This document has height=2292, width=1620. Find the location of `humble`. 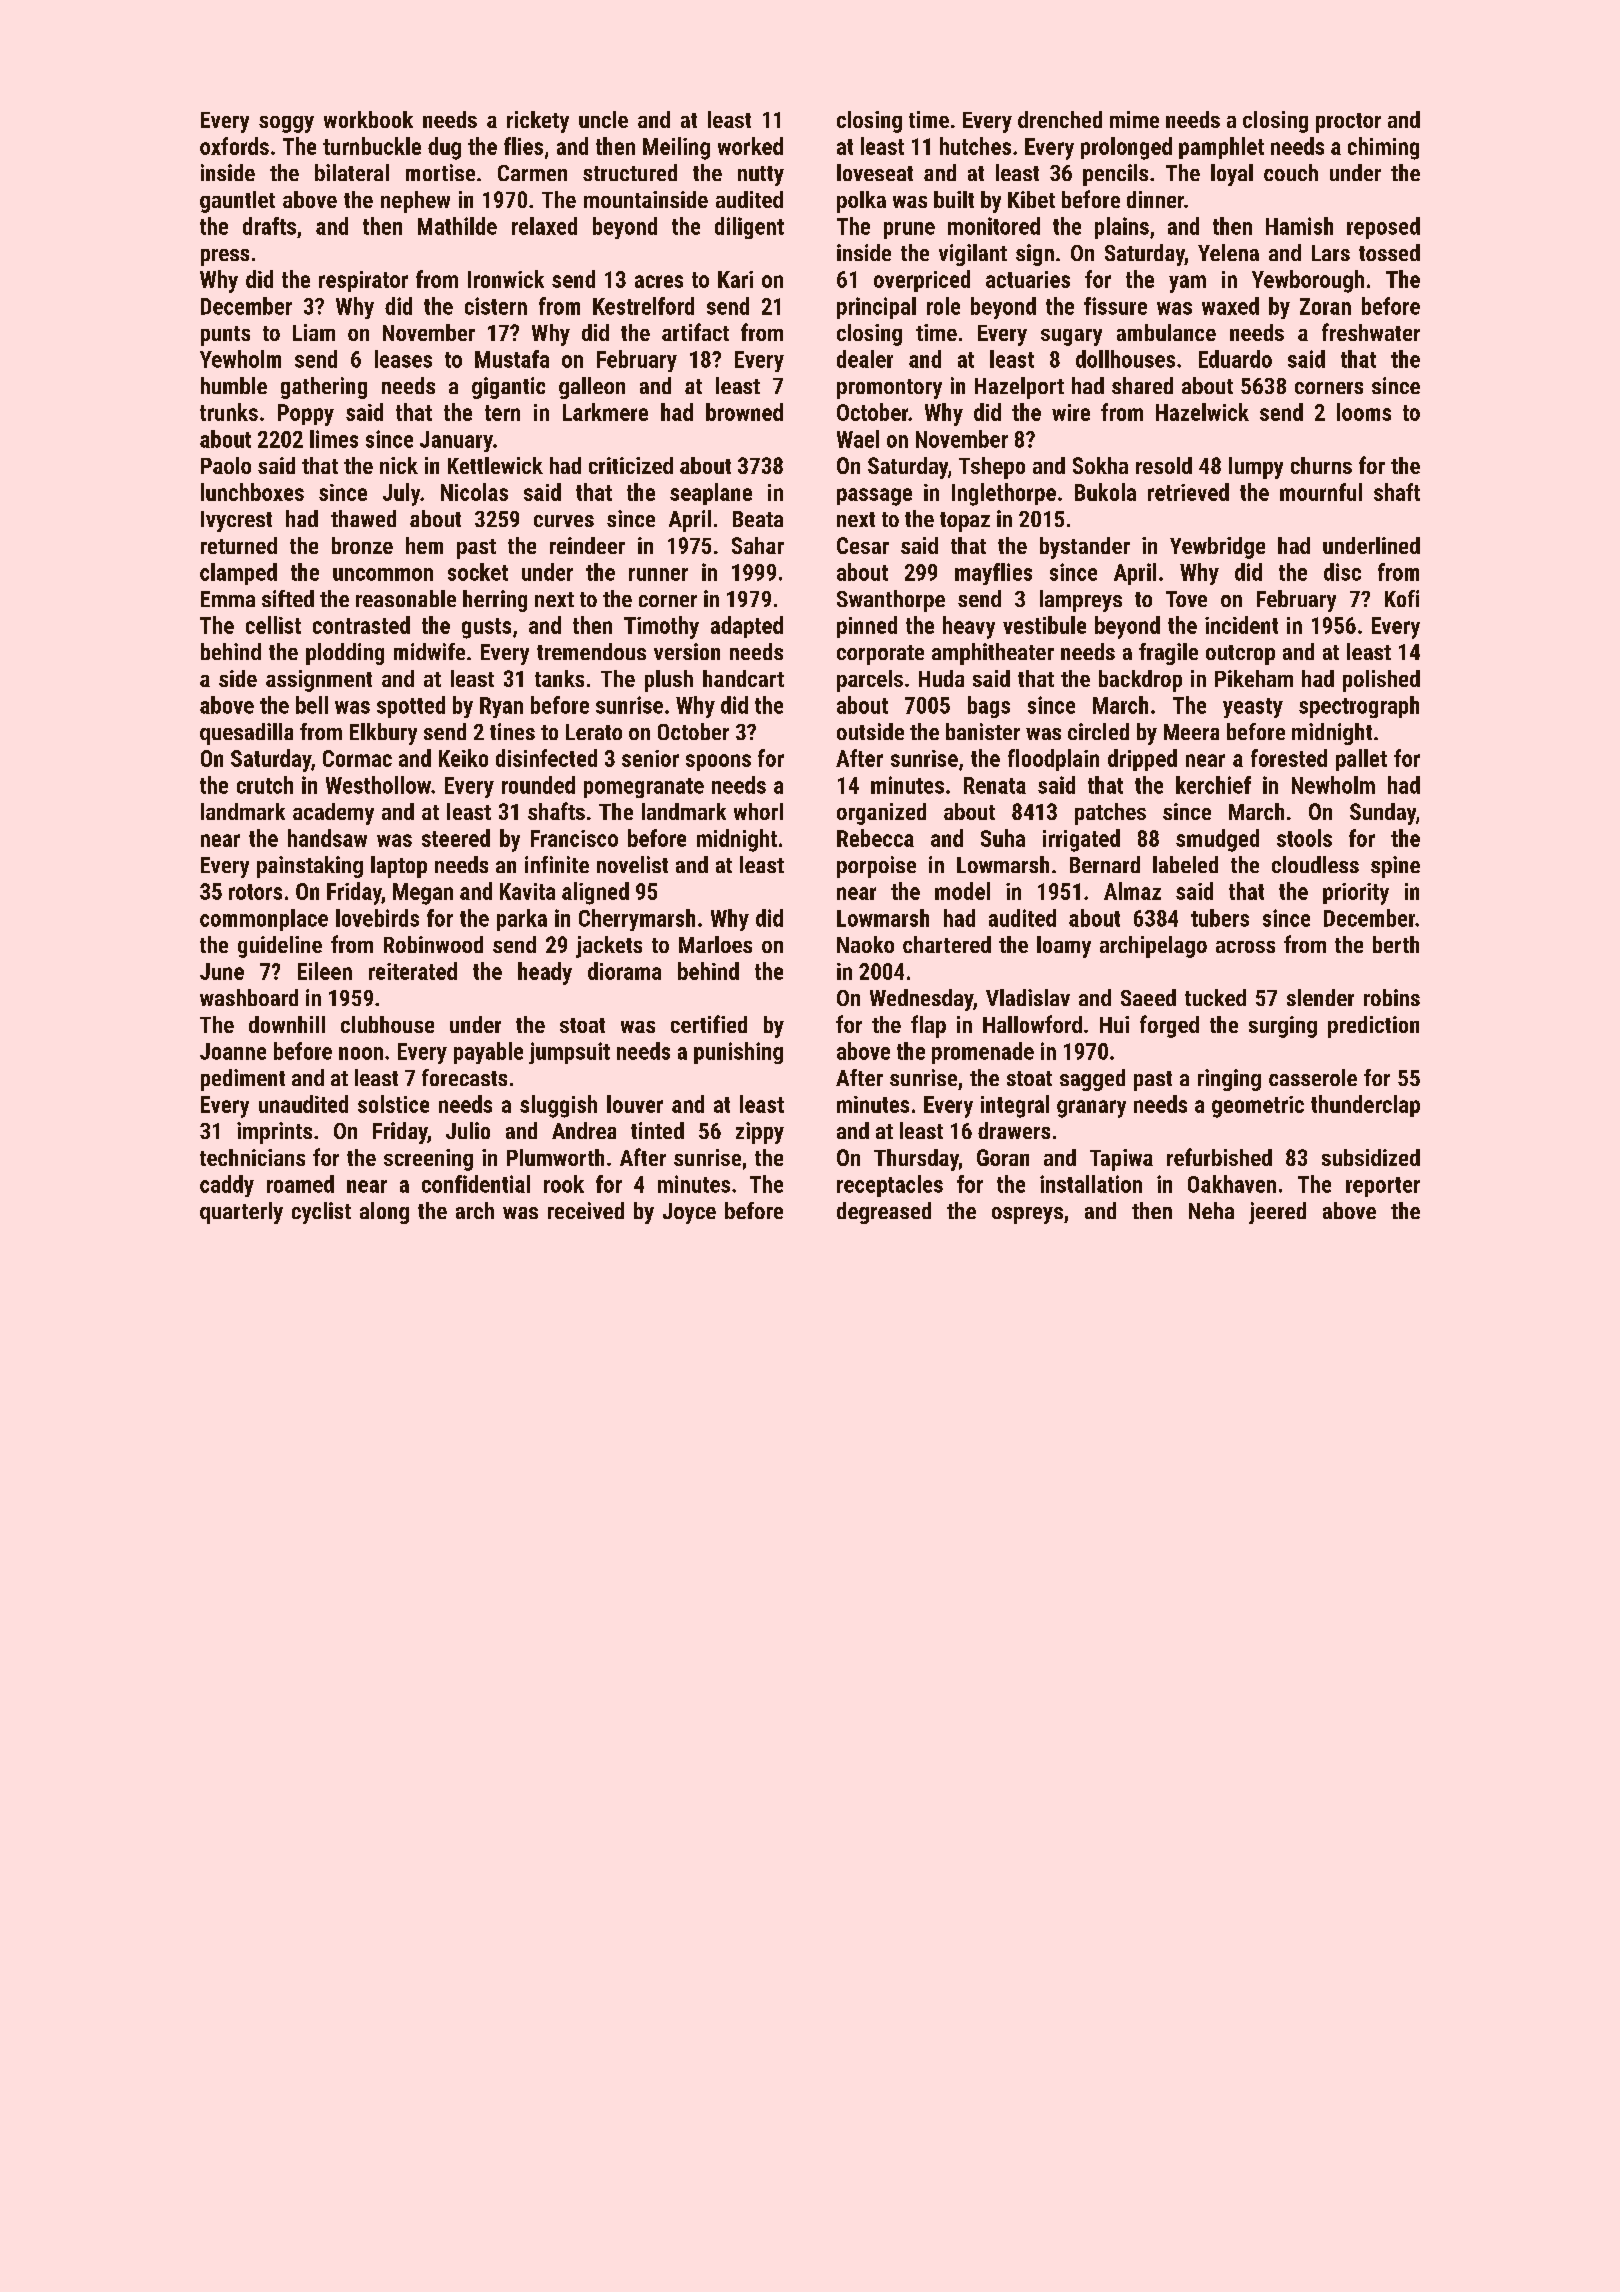

humble is located at coordinates (234, 385).
